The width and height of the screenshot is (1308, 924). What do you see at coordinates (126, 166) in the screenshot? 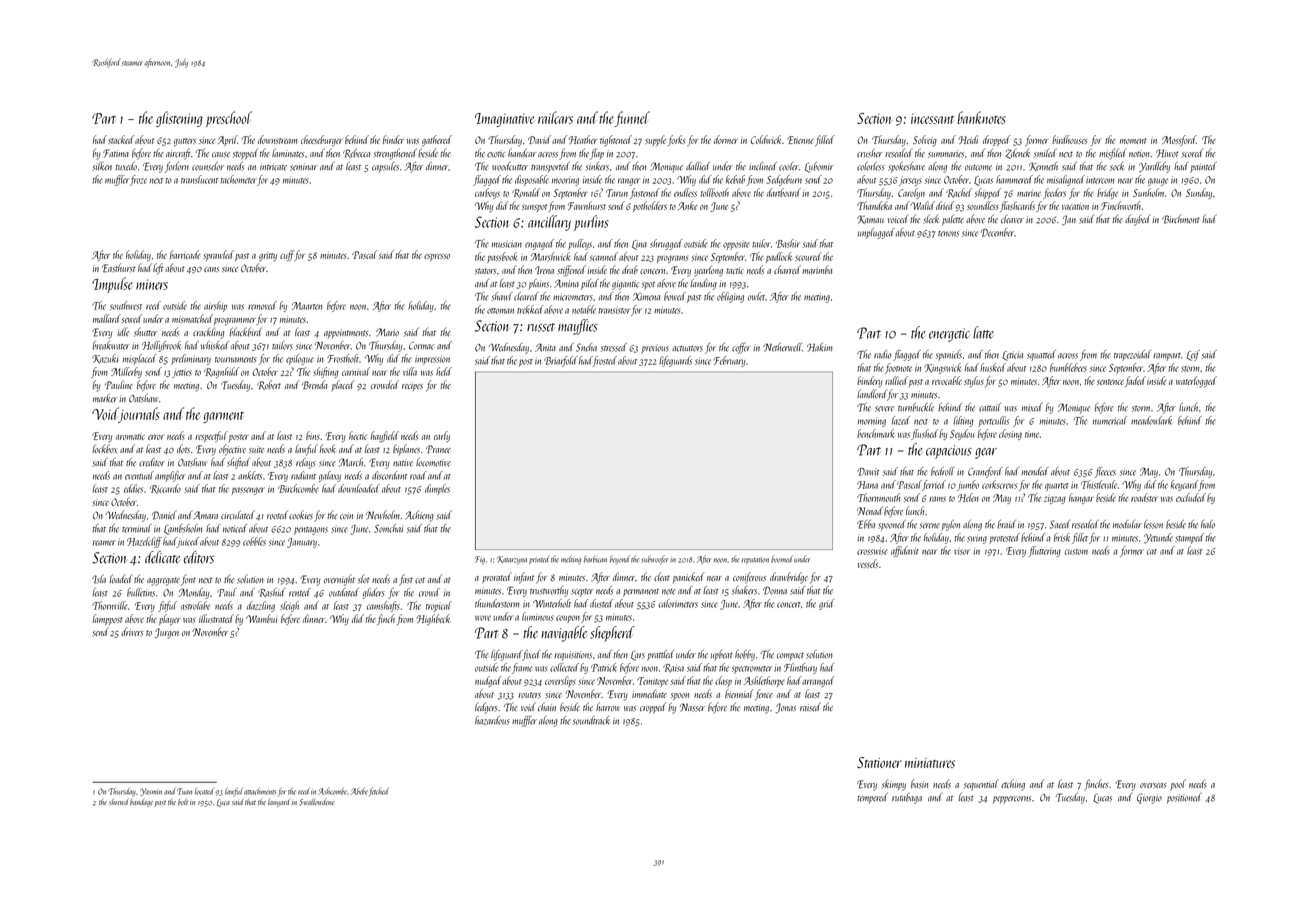
I see `tuxedo` at bounding box center [126, 166].
